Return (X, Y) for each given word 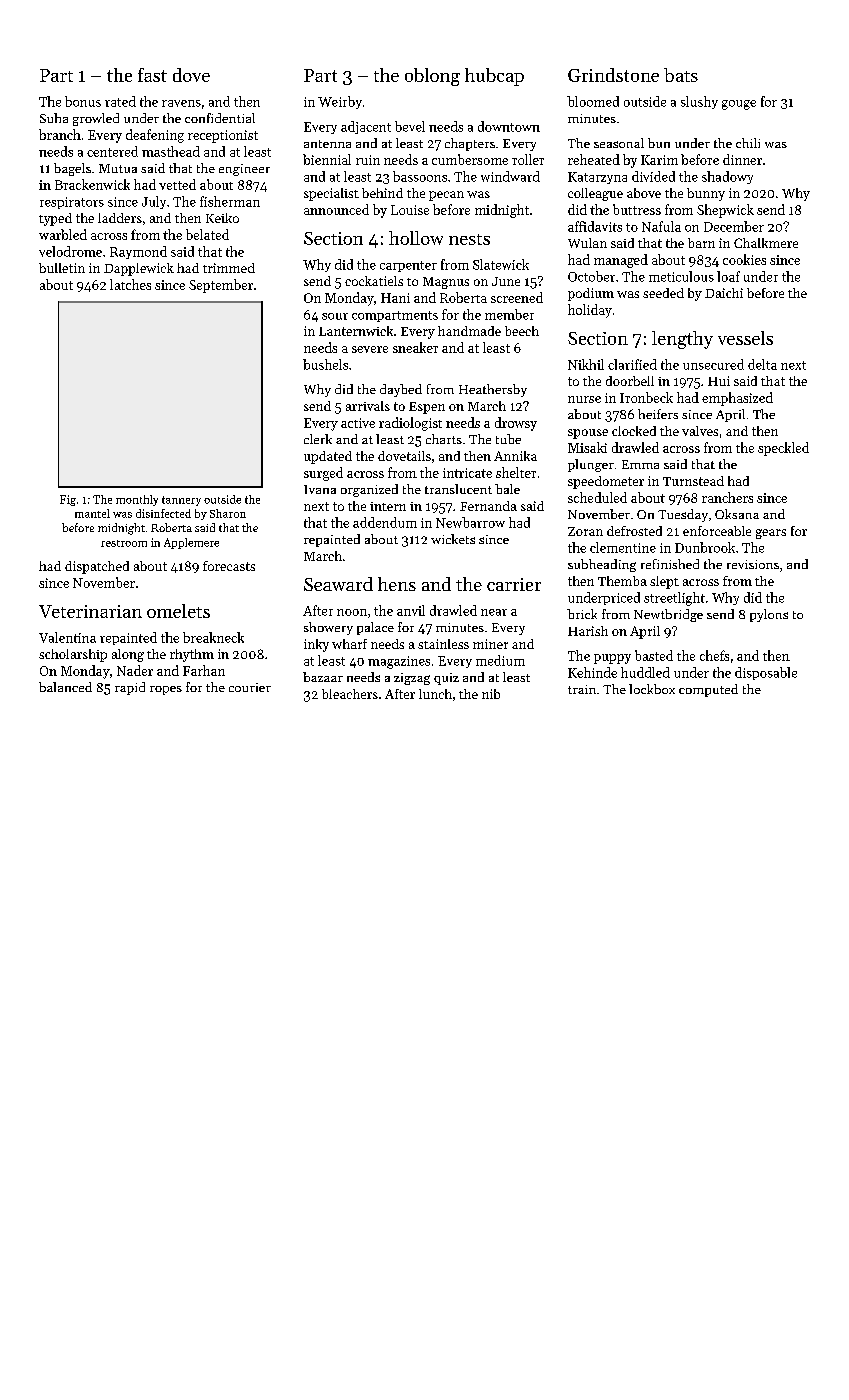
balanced (65, 687)
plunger (591, 465)
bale (507, 489)
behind (382, 193)
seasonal (619, 143)
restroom (124, 543)
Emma (640, 464)
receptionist (223, 136)
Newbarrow (470, 522)
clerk (318, 439)
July (154, 202)
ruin (368, 160)
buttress (637, 209)
